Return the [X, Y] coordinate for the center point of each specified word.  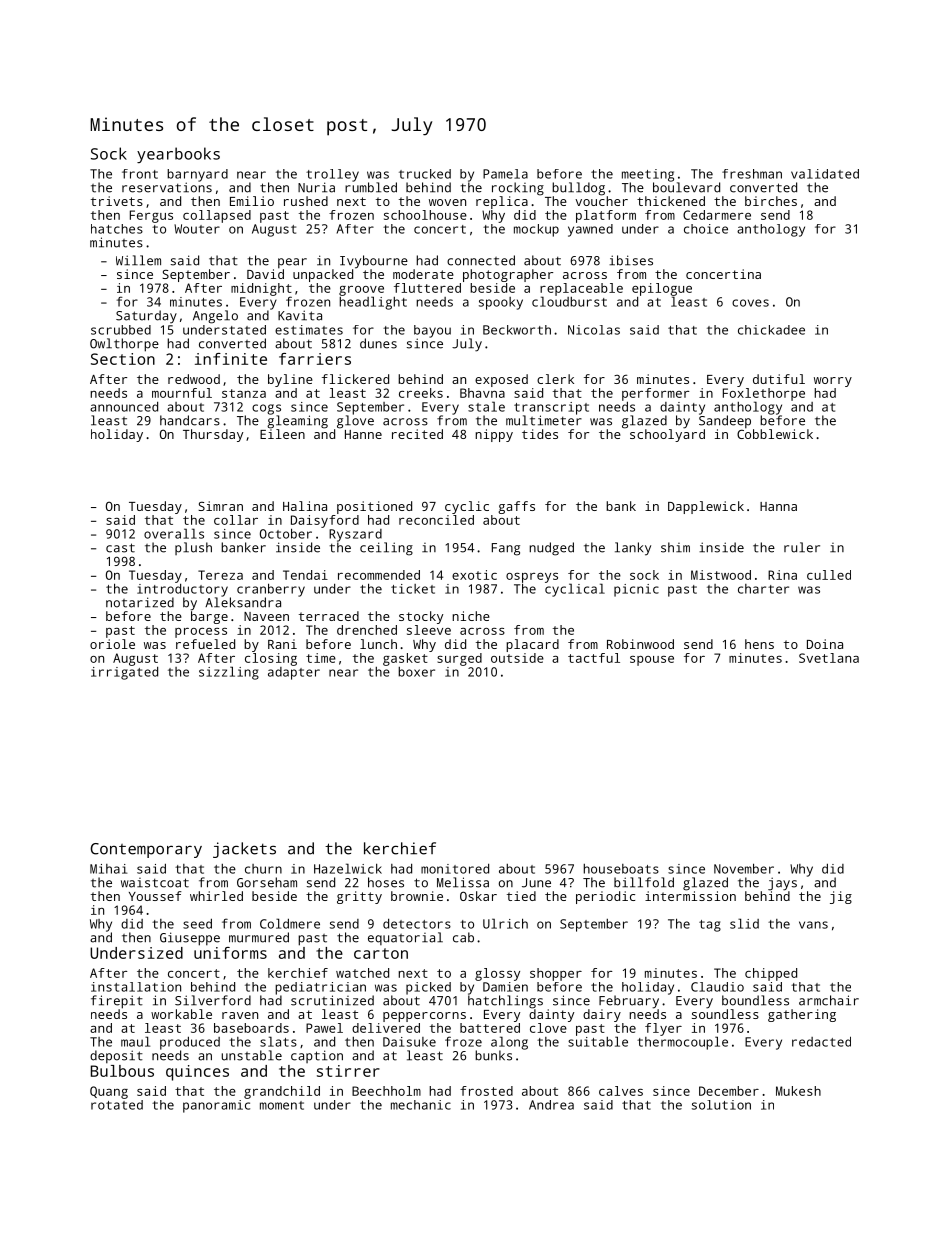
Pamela [505, 174]
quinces [197, 1073]
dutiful [779, 379]
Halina [305, 506]
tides [540, 434]
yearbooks [178, 155]
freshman [752, 174]
